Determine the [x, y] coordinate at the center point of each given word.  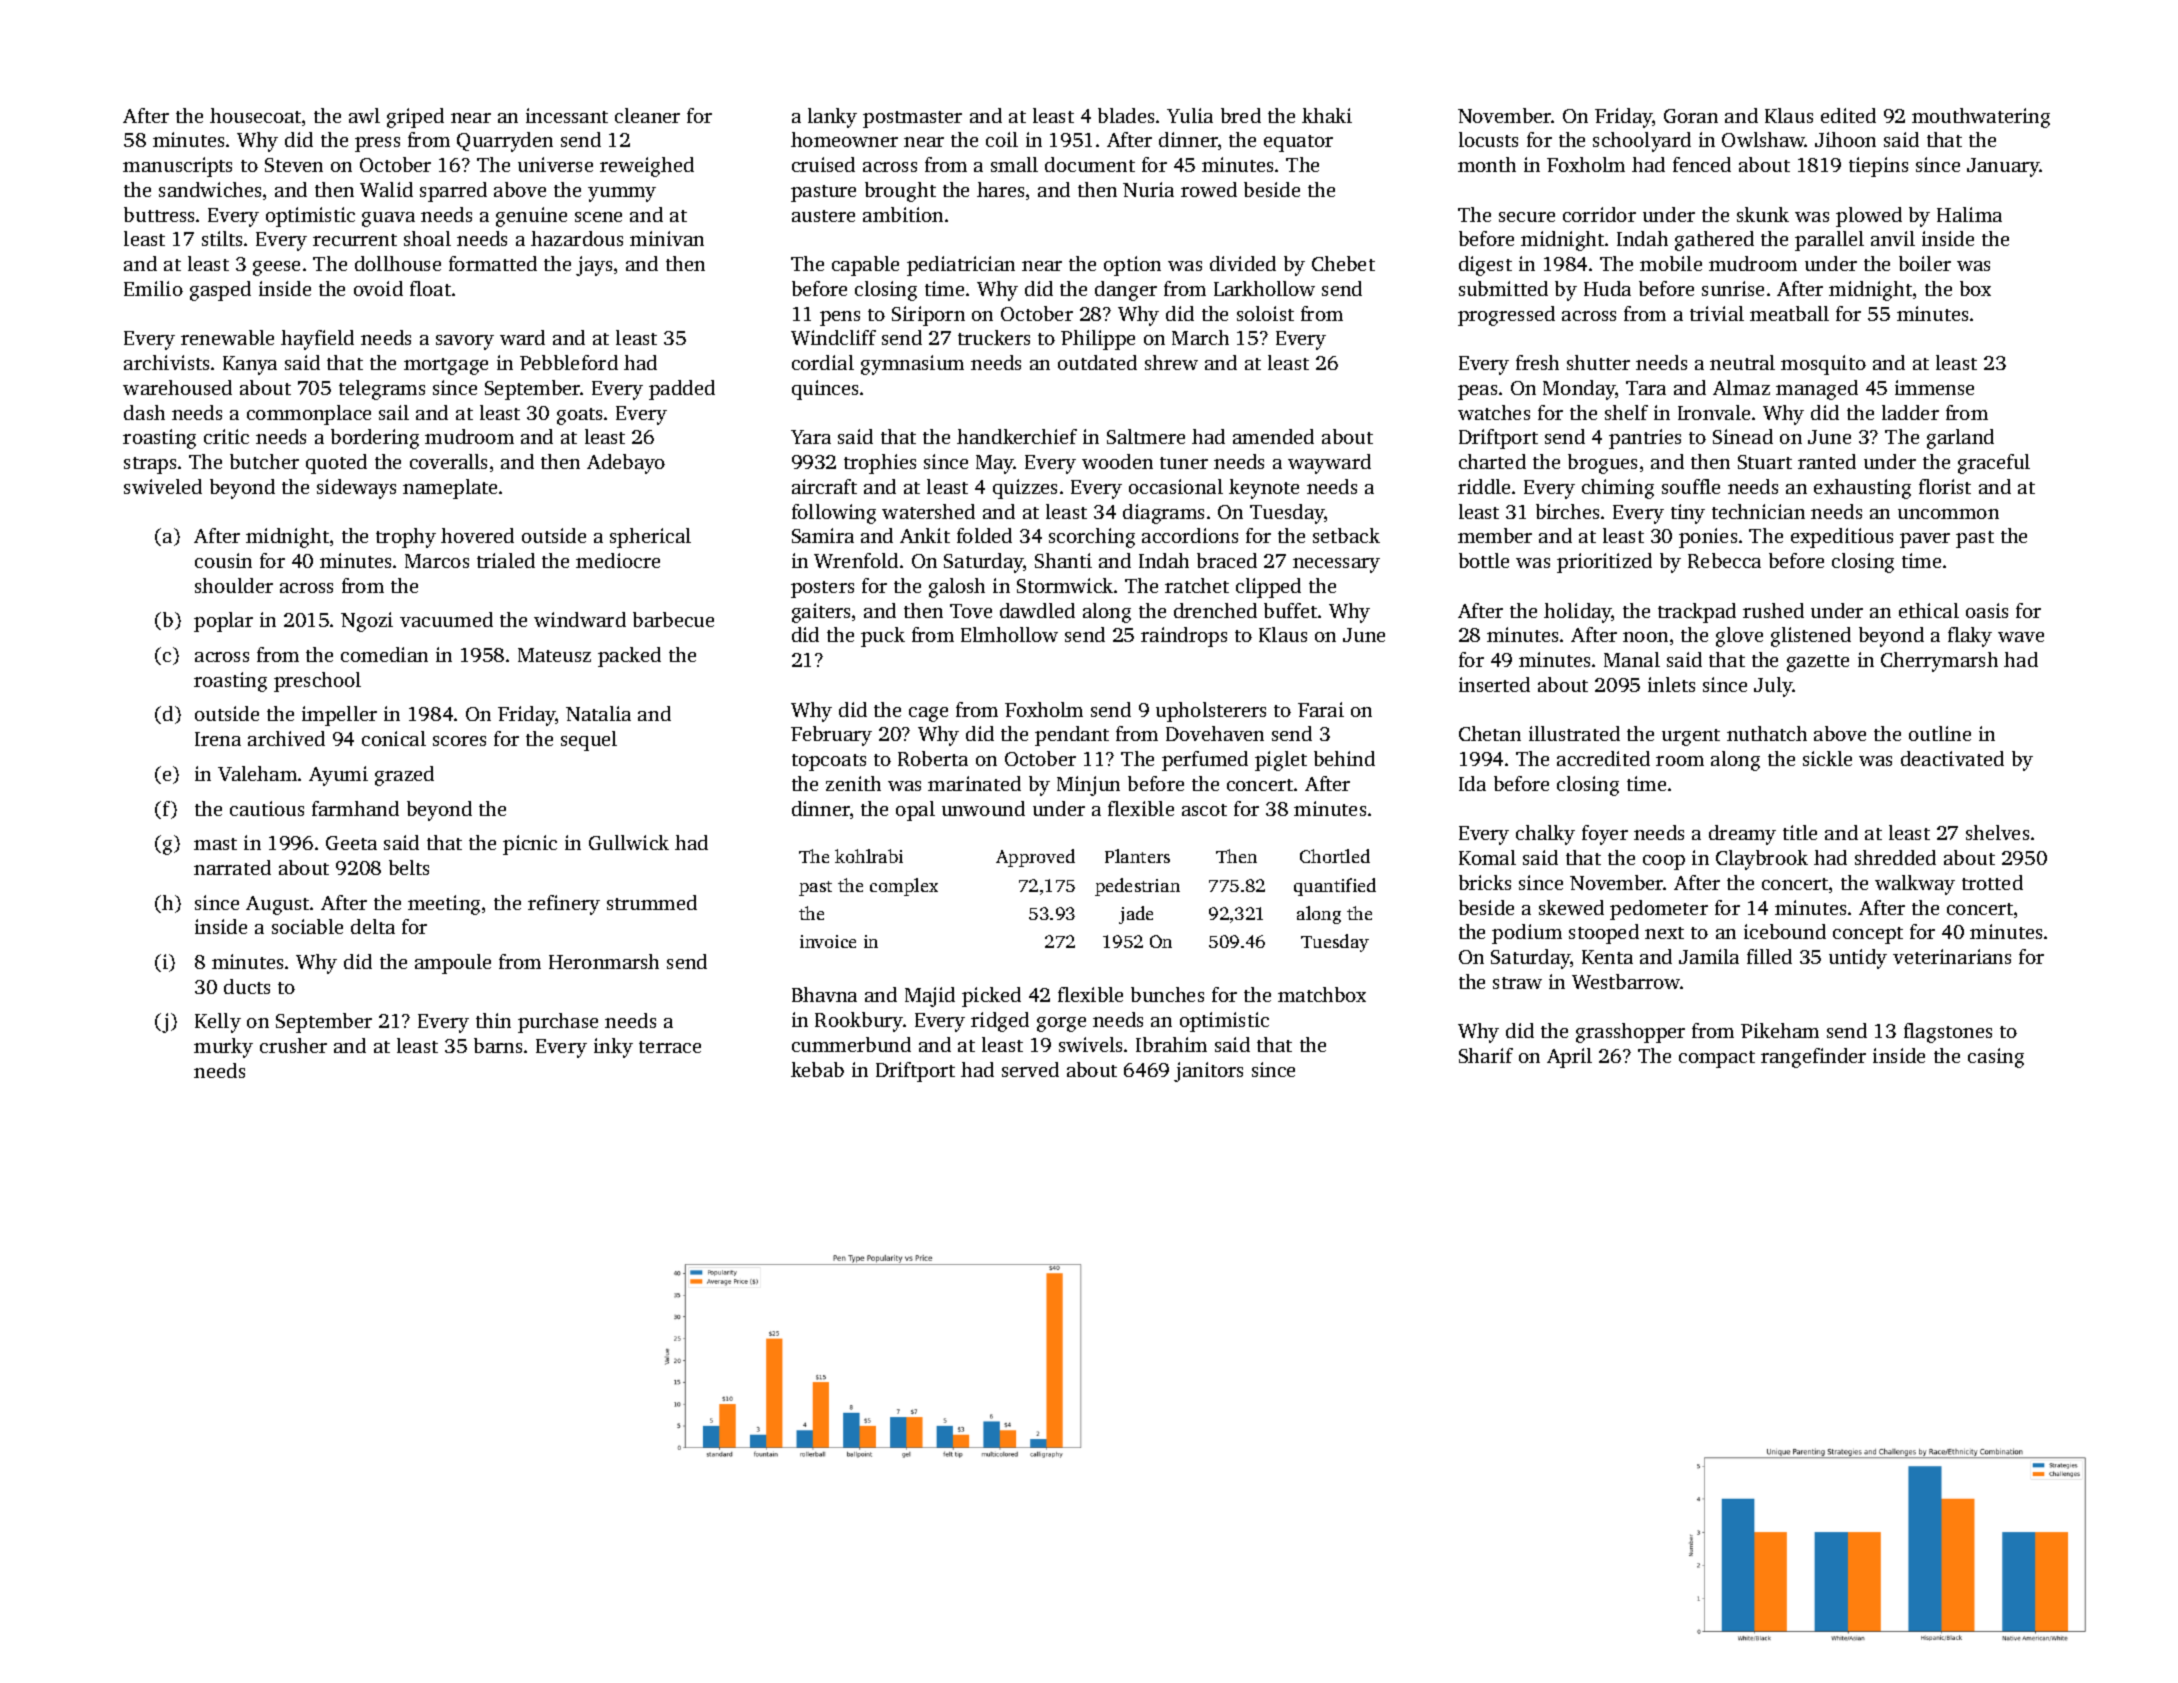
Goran [1691, 116]
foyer [1605, 835]
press [377, 144]
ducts [247, 986]
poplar [223, 622]
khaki [1327, 115]
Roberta [933, 758]
